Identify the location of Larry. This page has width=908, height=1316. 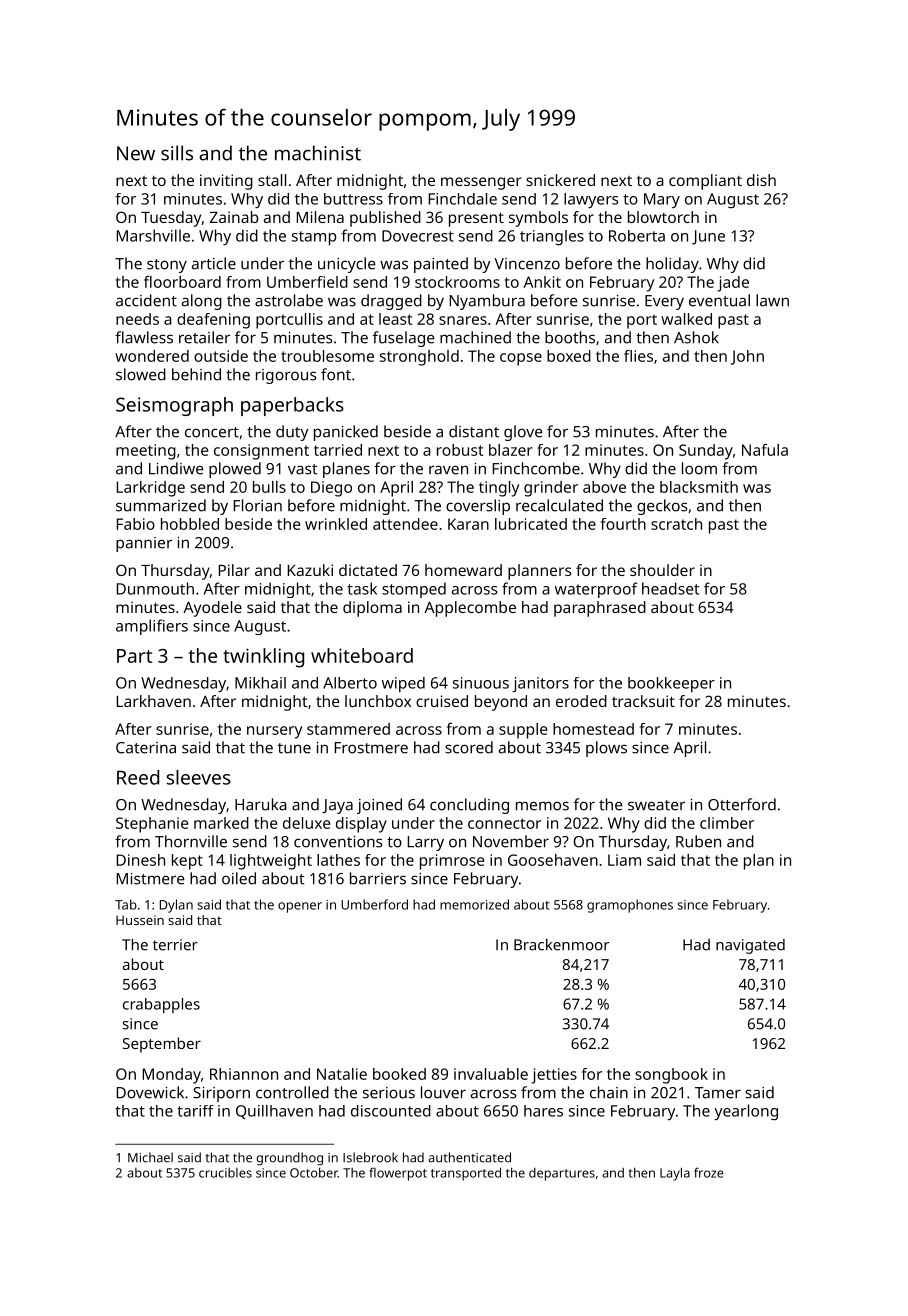
(426, 843).
